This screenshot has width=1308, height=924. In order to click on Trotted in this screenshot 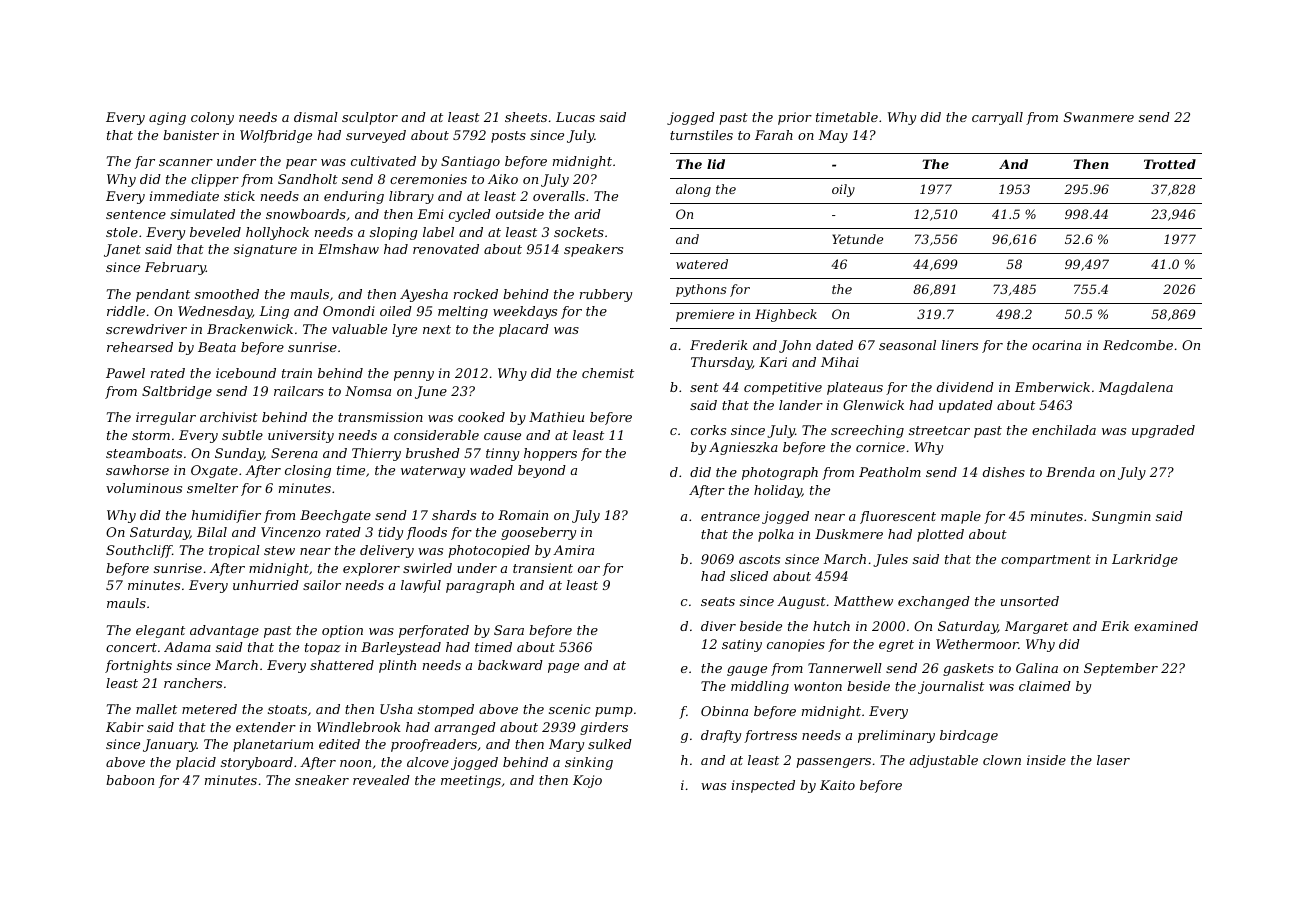, I will do `click(1170, 164)`.
